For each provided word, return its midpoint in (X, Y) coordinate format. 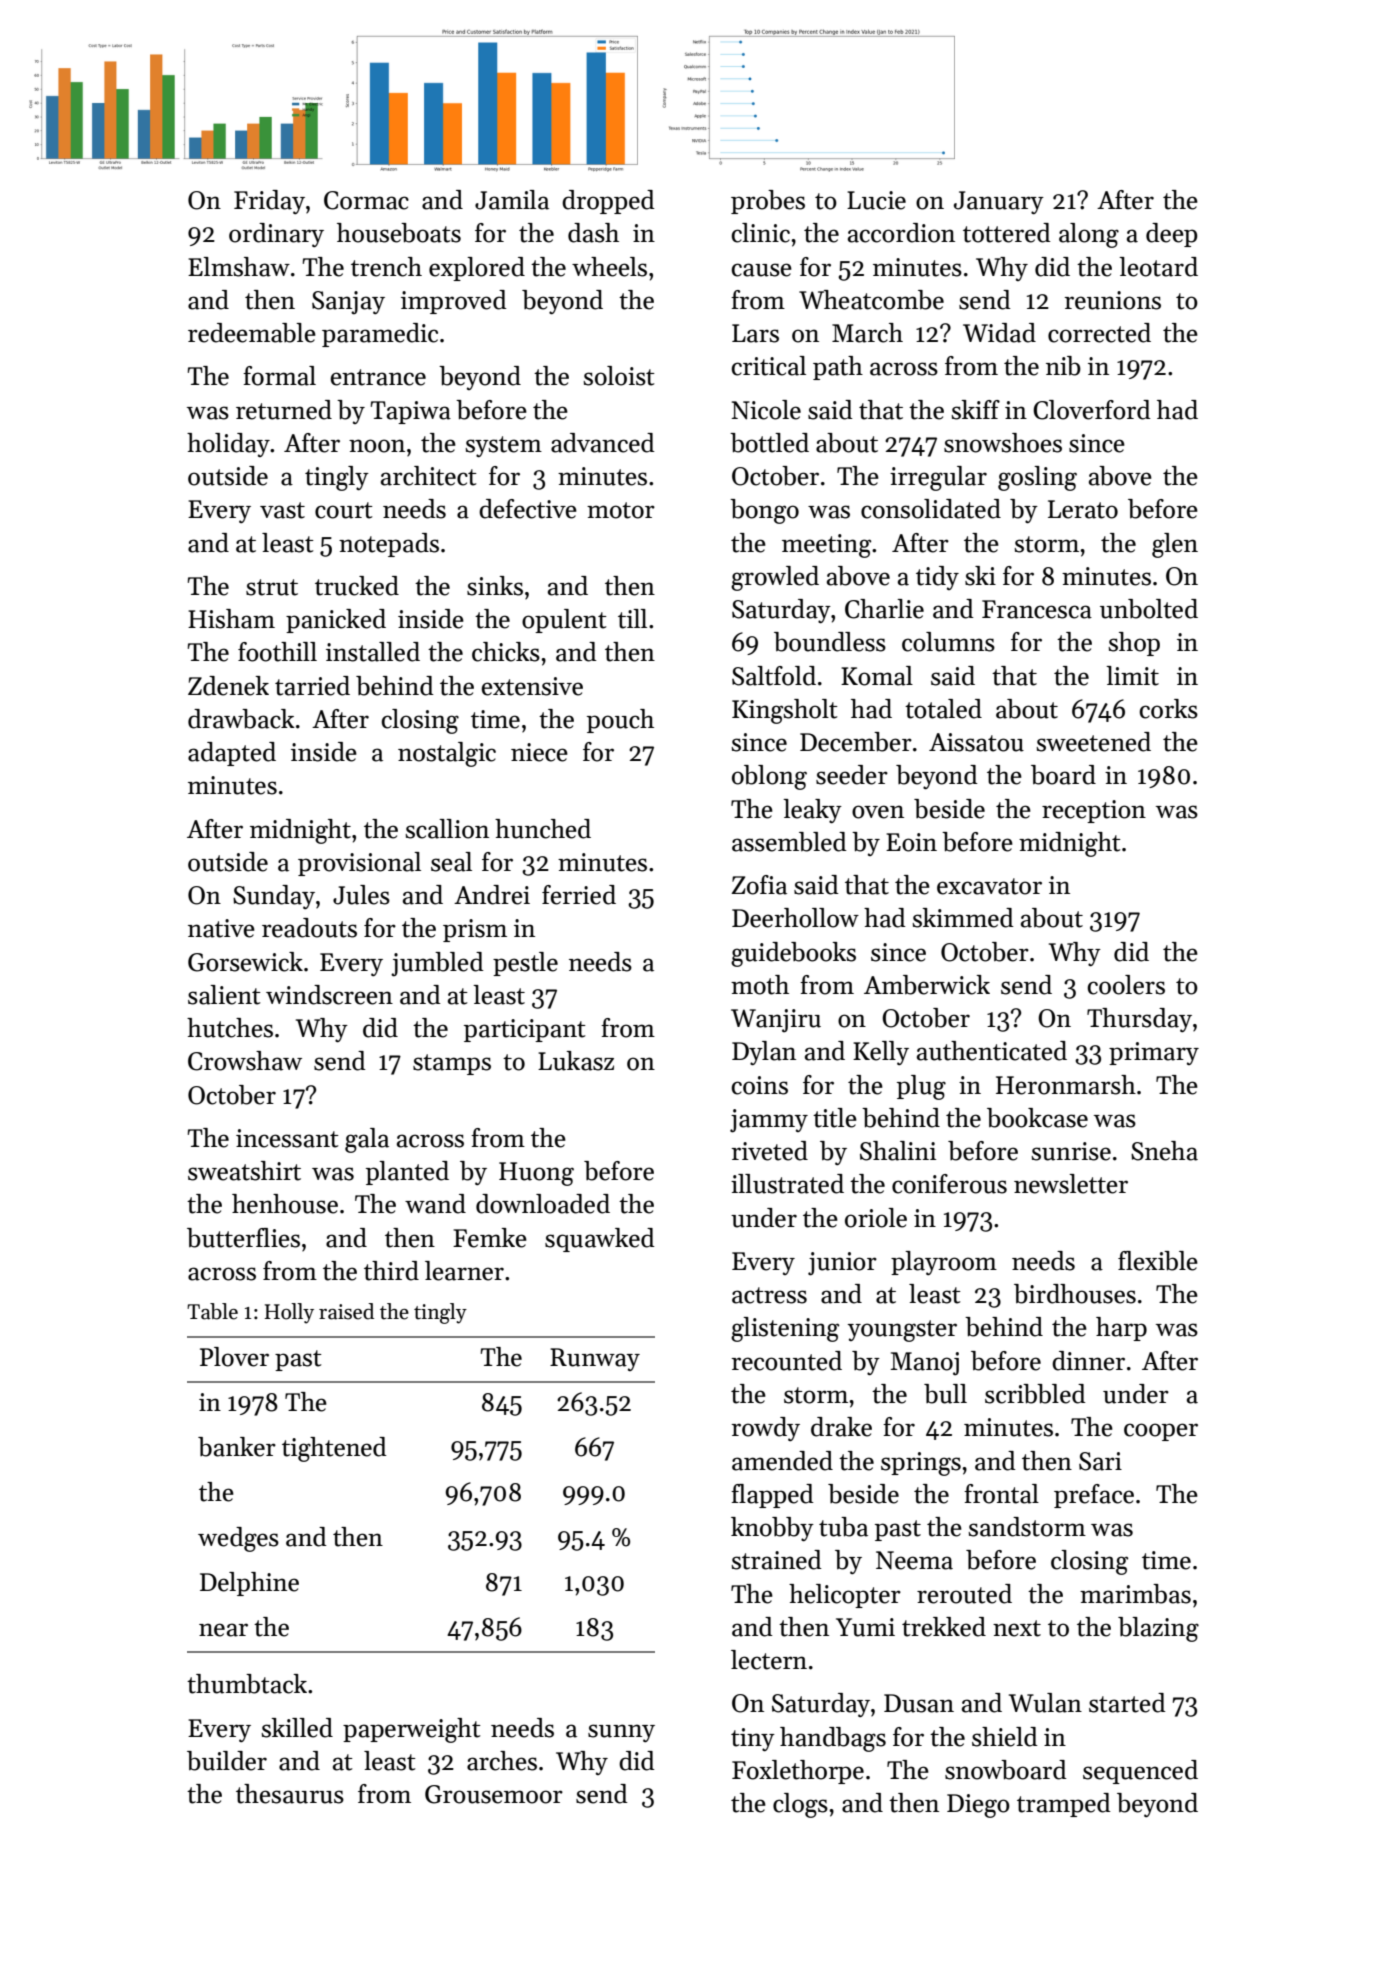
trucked (357, 586)
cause (762, 270)
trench (386, 267)
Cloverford (1092, 410)
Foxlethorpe (798, 1772)
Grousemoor (494, 1794)
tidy (937, 578)
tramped (1064, 1805)
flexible (1158, 1261)
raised (346, 1311)
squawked (600, 1240)
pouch (620, 721)
